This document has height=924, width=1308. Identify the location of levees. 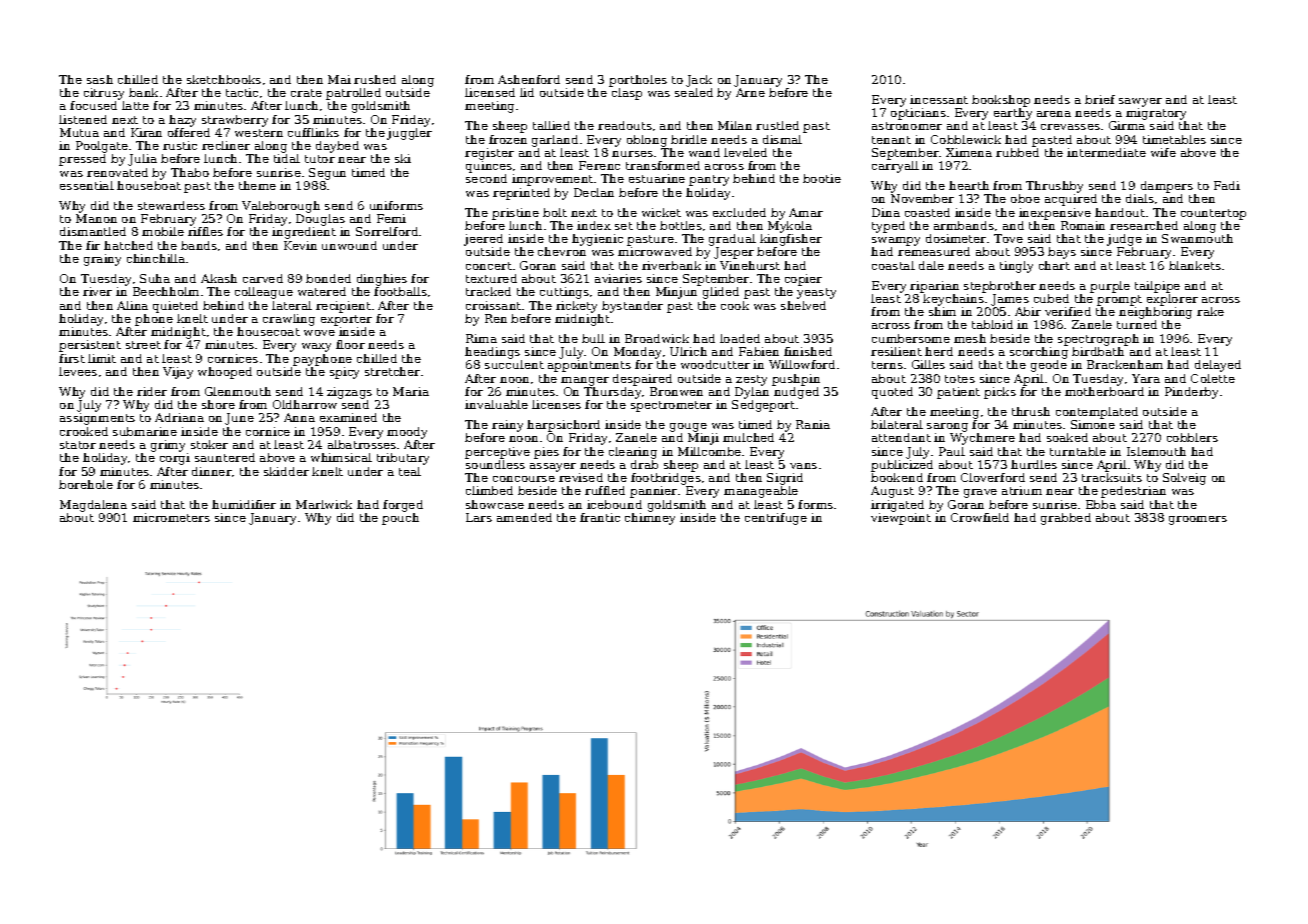
(78, 371).
